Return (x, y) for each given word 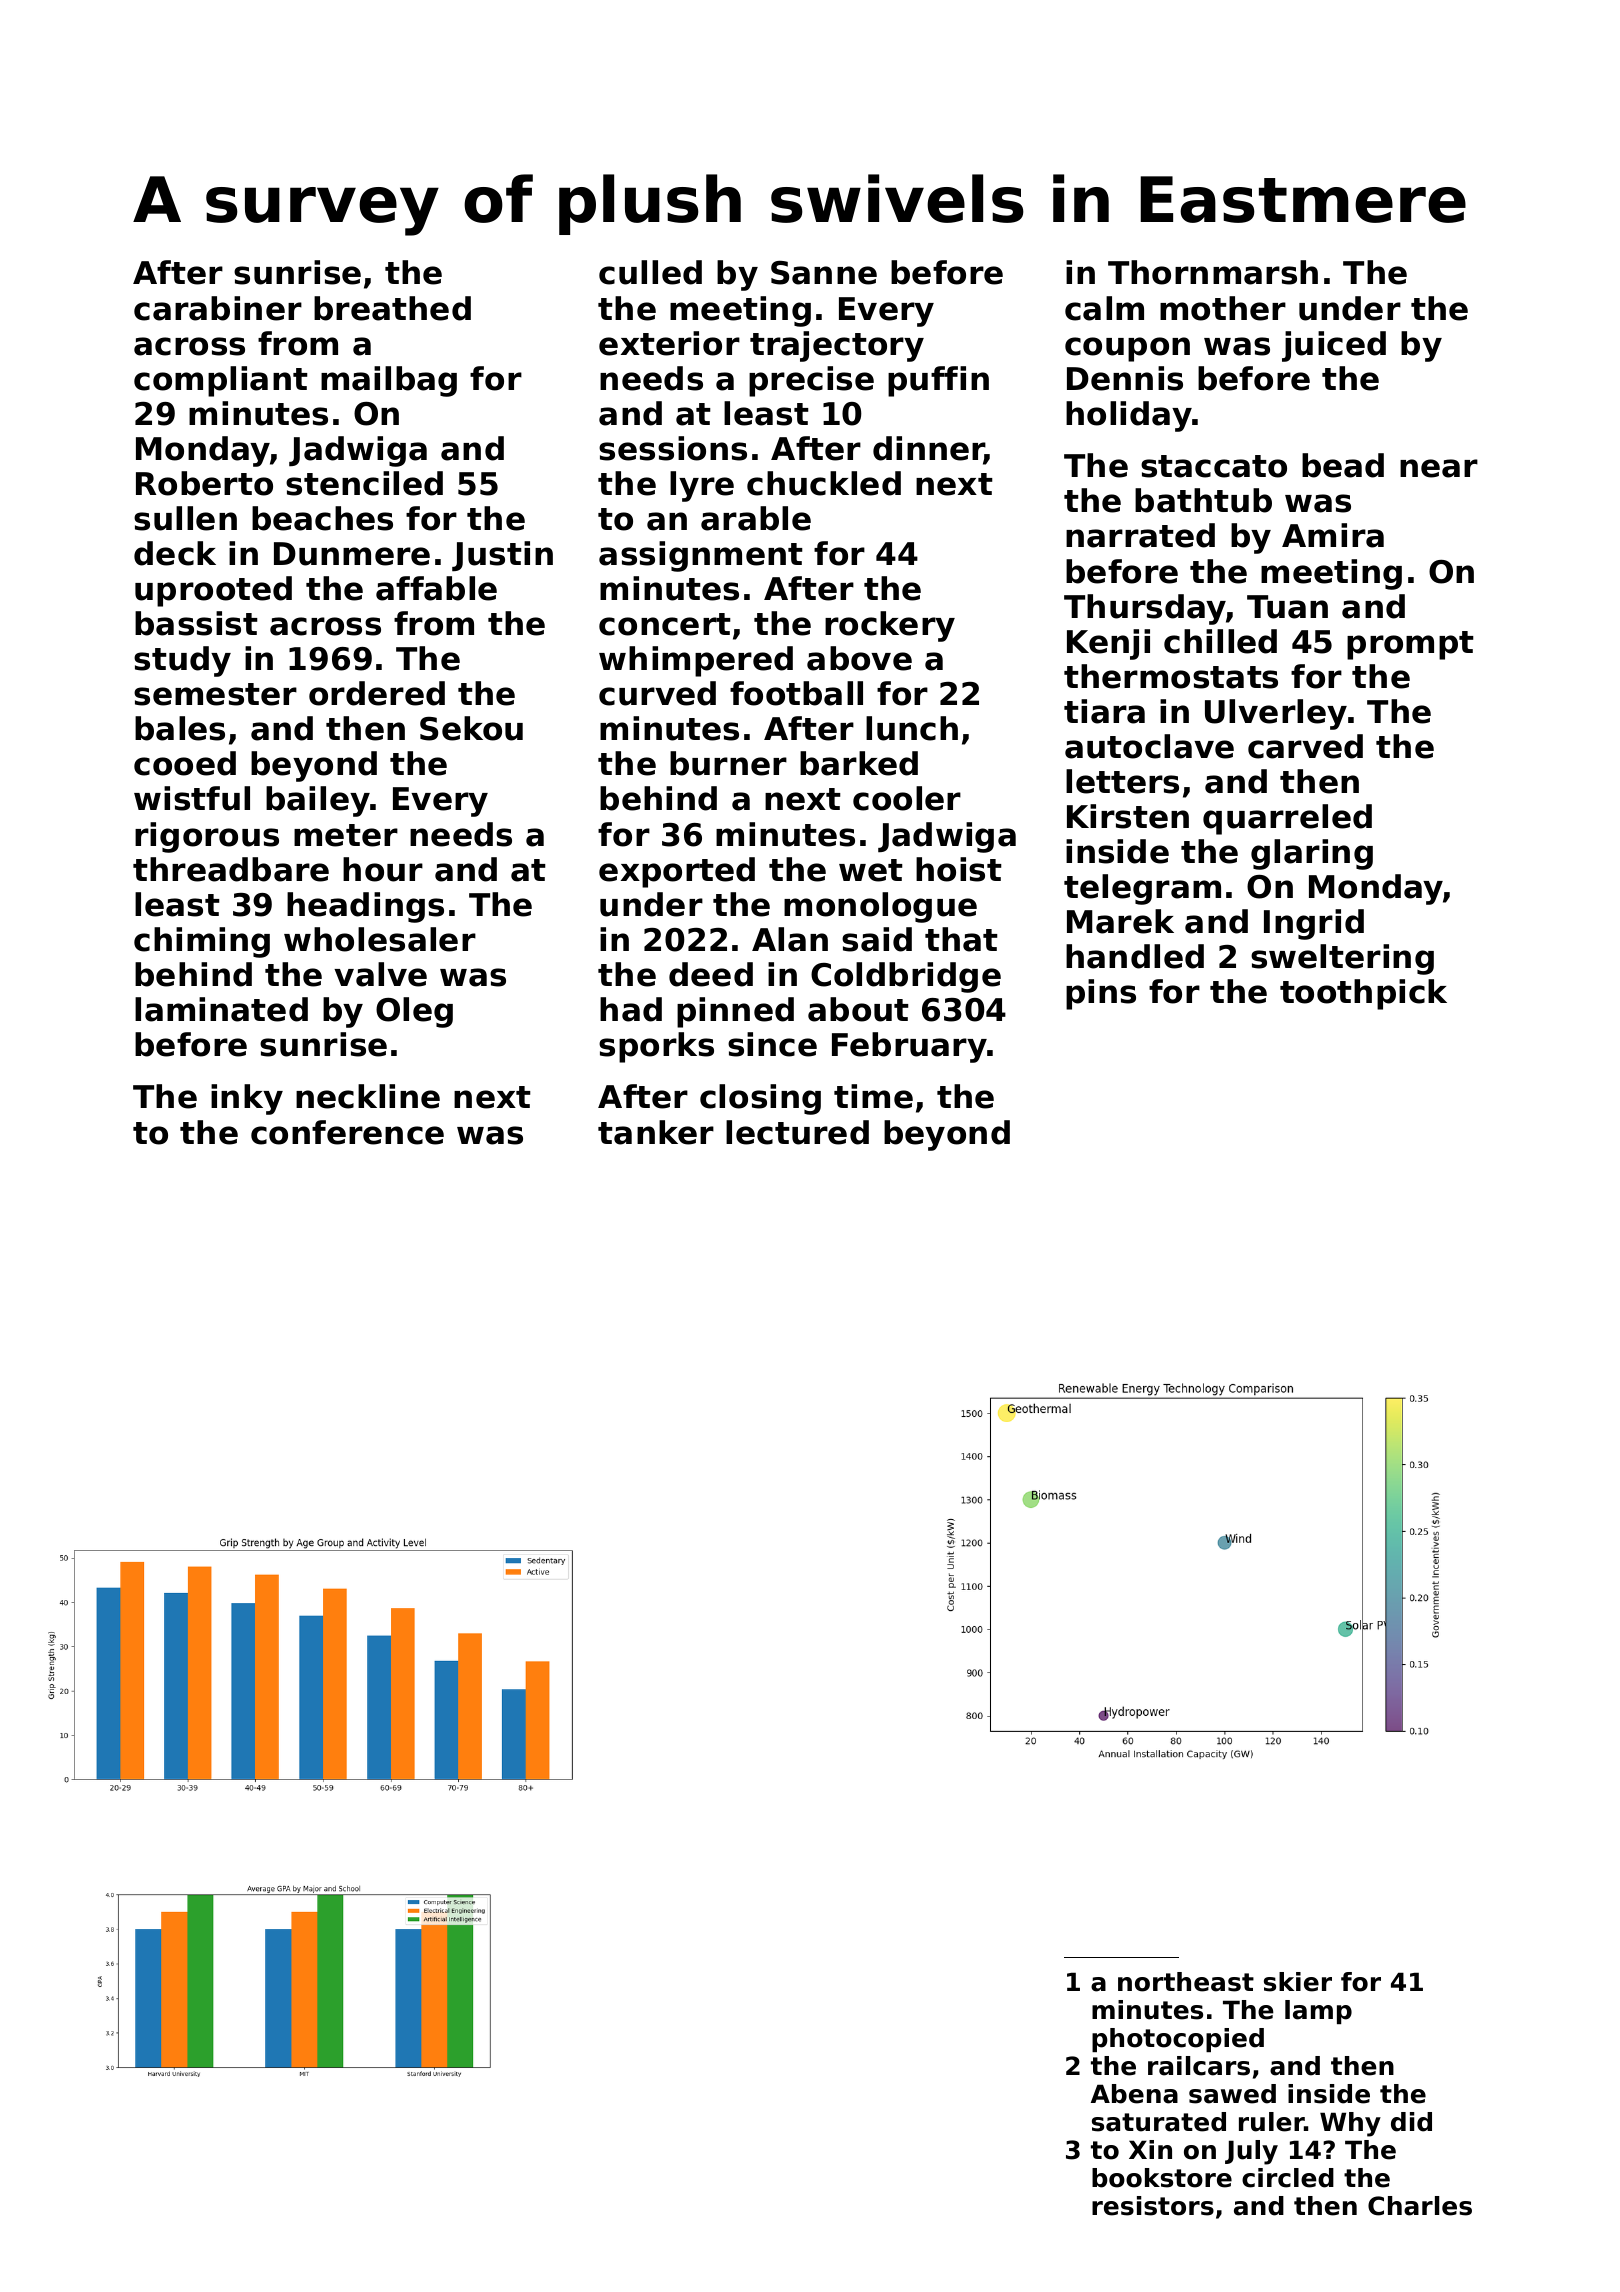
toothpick (1363, 994)
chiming (202, 942)
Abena (1134, 2094)
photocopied (1178, 2040)
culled (650, 272)
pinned (735, 1012)
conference (347, 1132)
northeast (1186, 1982)
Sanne (824, 273)
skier (1298, 1982)
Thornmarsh (1213, 272)
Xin (1150, 2149)
